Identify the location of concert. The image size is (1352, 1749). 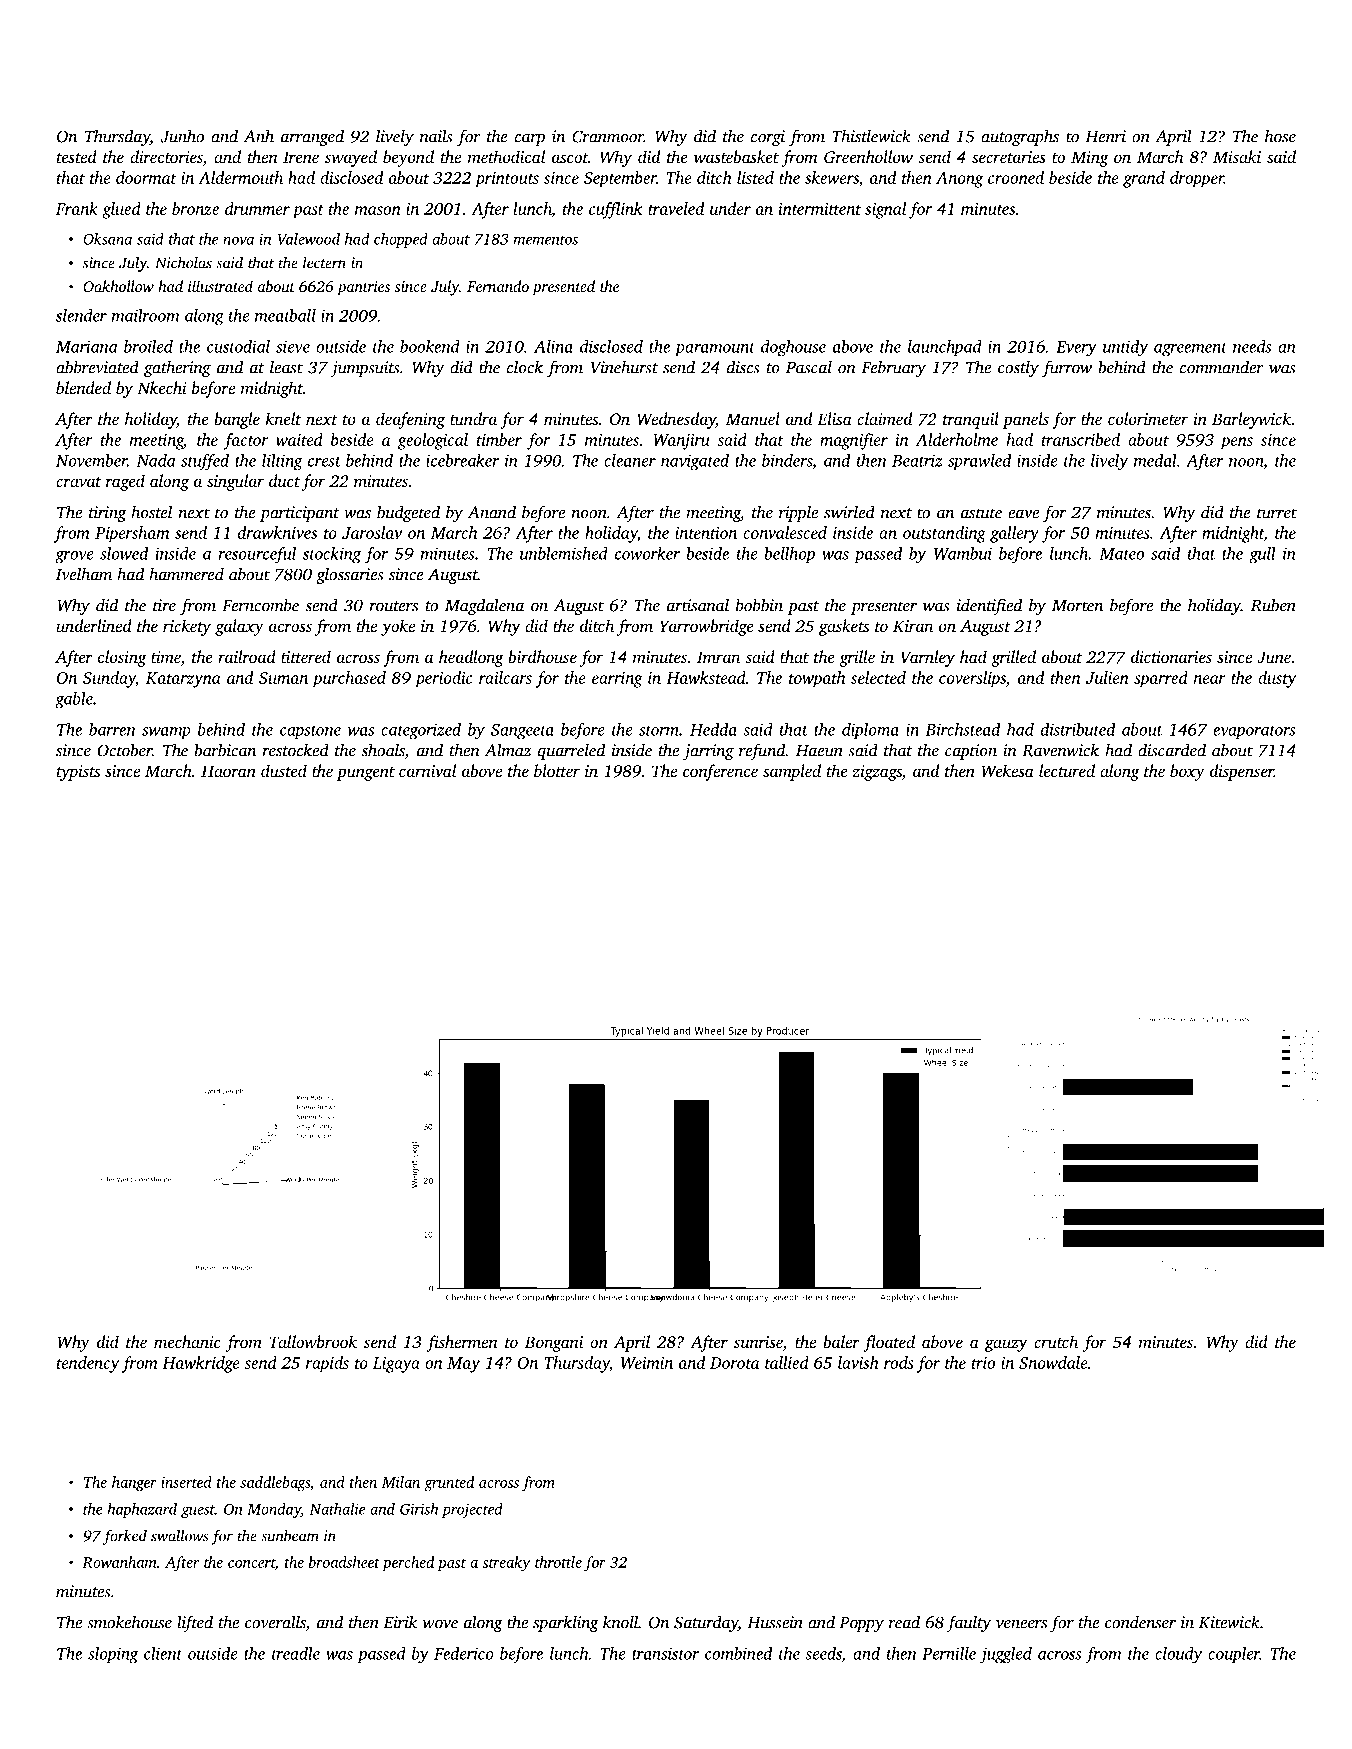
(251, 1563).
